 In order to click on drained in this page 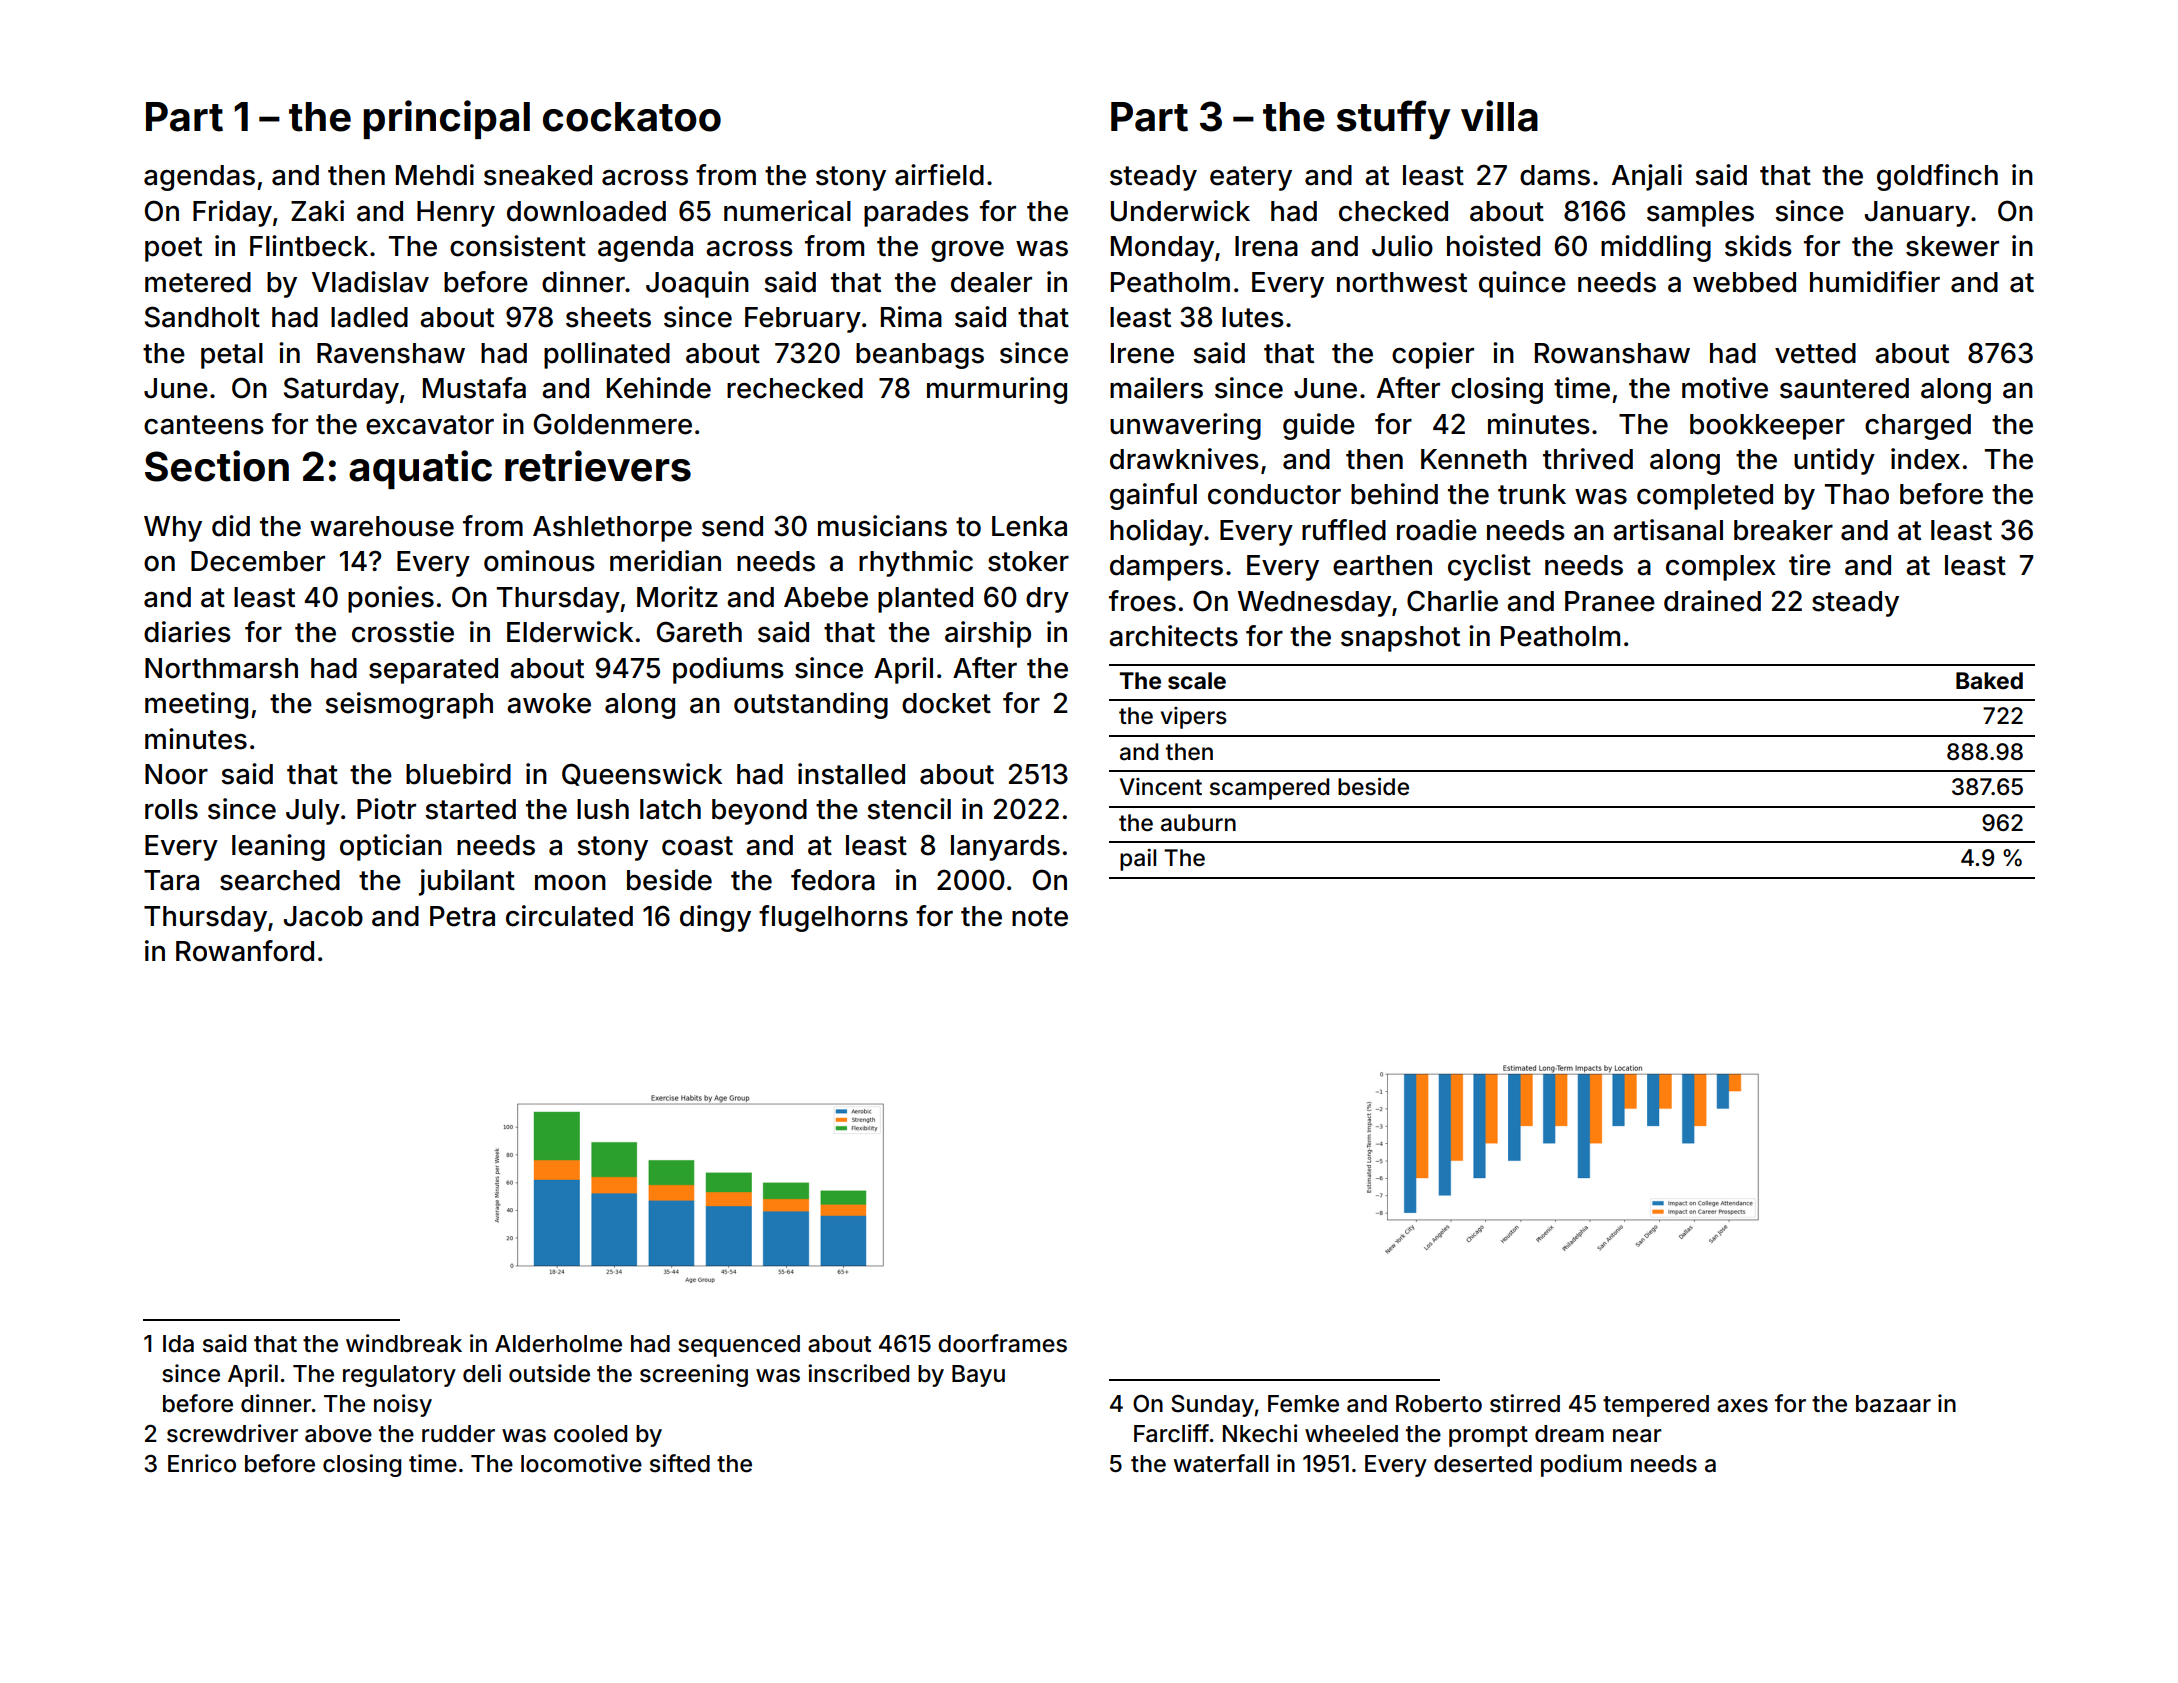, I will do `click(1712, 601)`.
